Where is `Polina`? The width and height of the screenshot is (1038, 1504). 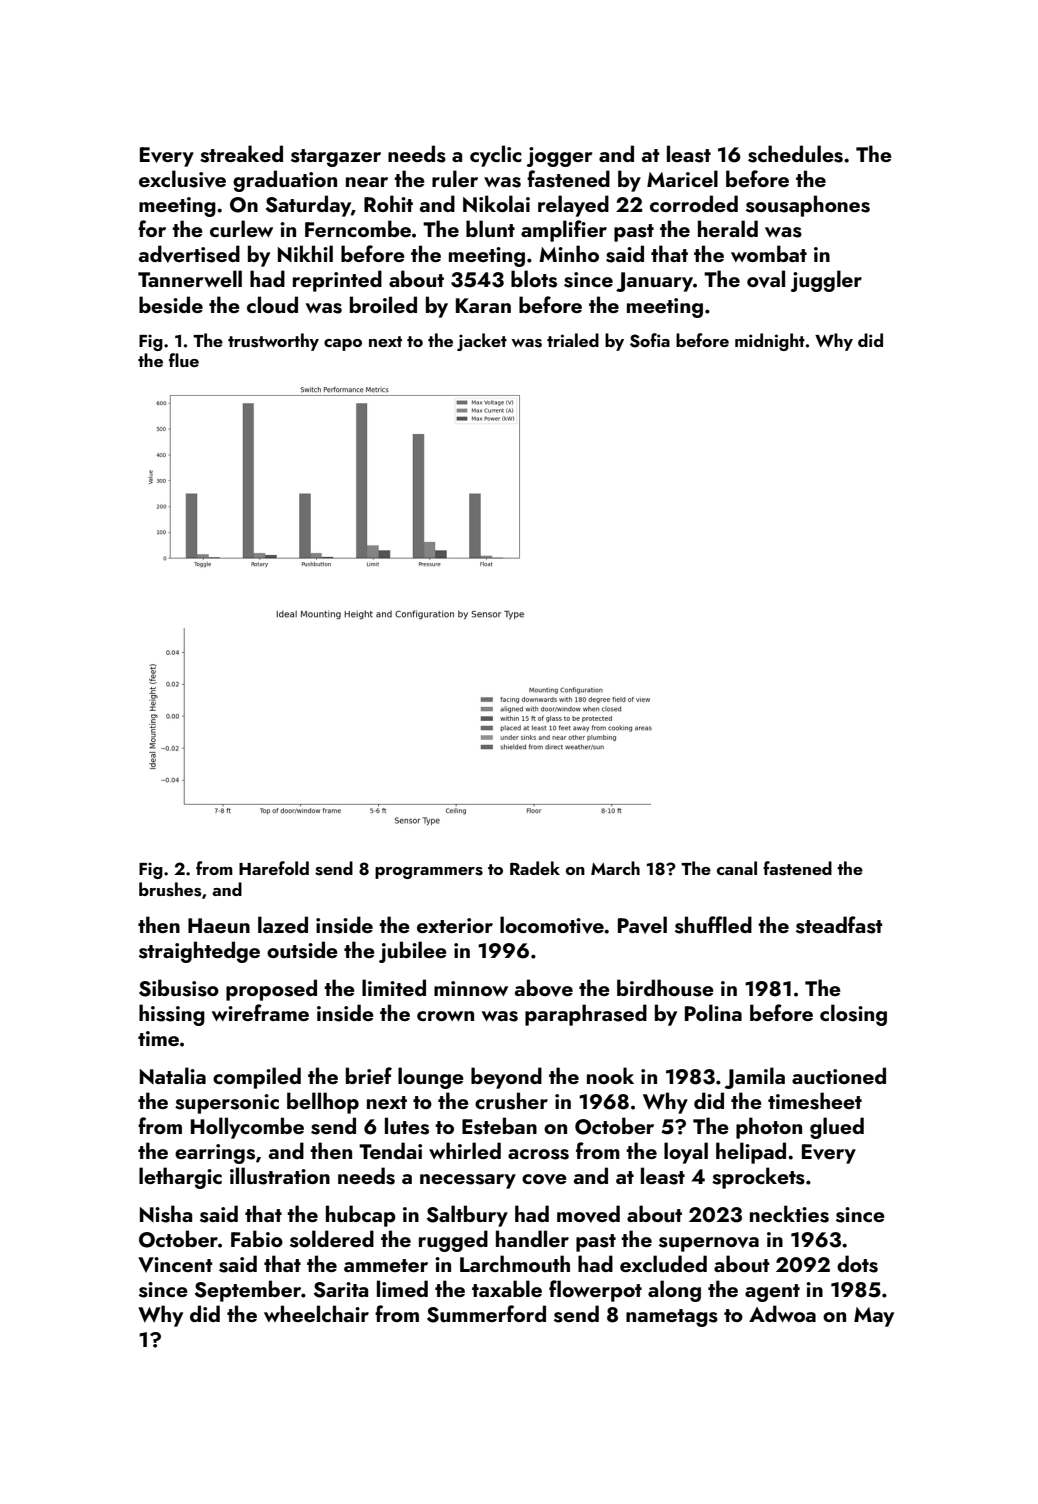
Polina is located at coordinates (713, 1012).
